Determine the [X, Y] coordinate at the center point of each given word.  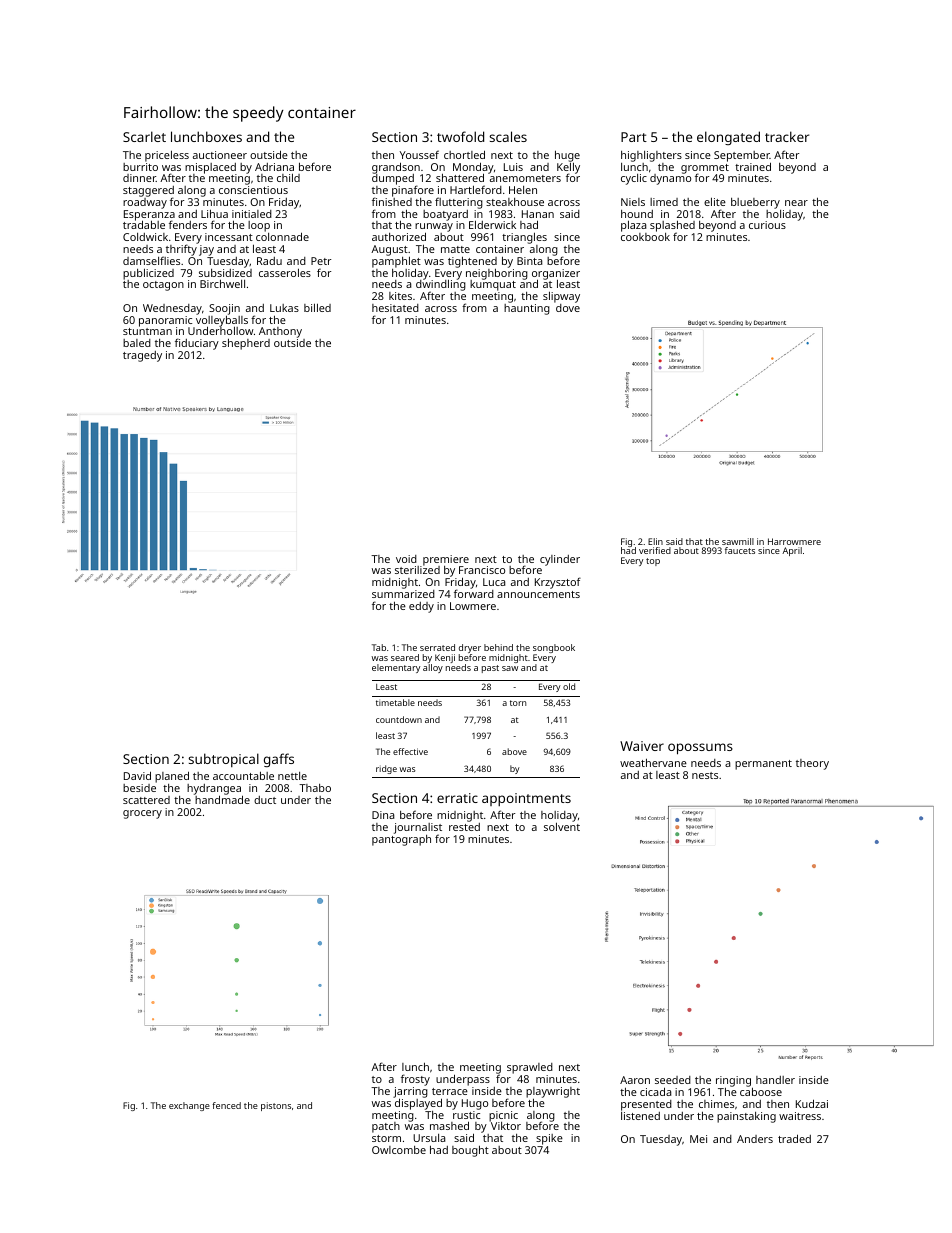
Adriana [274, 167]
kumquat [493, 285]
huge [567, 156]
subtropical [223, 760]
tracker [787, 136]
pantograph [401, 840]
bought [470, 1151]
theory [812, 764]
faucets [740, 550]
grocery [142, 814]
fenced [226, 1105]
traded [794, 1138]
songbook [554, 649]
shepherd [246, 344]
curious [767, 225]
